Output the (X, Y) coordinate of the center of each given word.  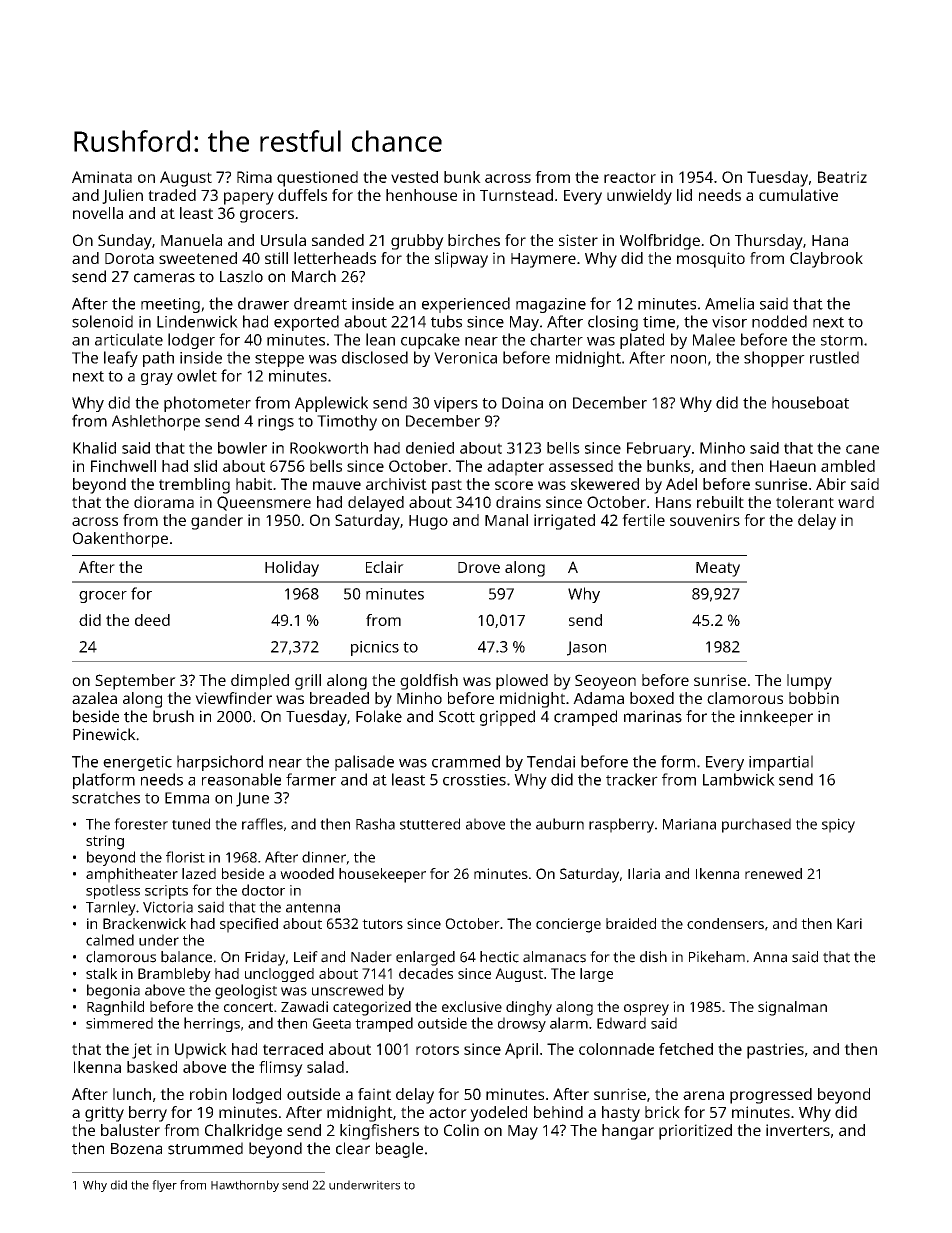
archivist (396, 484)
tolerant (805, 502)
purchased (756, 825)
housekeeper (382, 875)
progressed (771, 1096)
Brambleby (174, 975)
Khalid (94, 448)
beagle (399, 1150)
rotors (437, 1049)
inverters (798, 1130)
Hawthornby (245, 1186)
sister (578, 240)
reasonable (241, 779)
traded (172, 195)
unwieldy (639, 197)
